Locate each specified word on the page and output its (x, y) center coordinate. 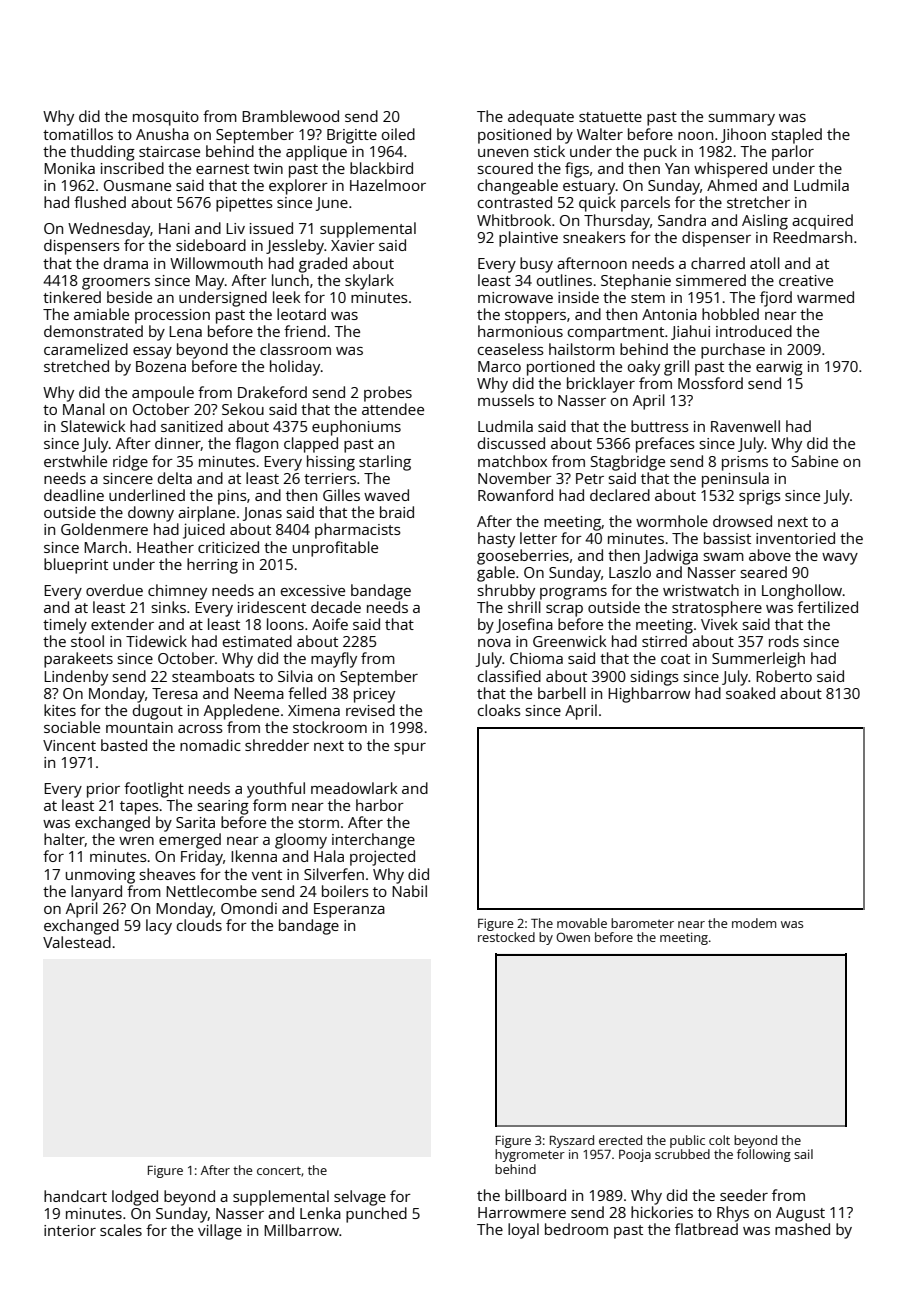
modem (754, 923)
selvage (360, 1198)
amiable (101, 314)
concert (279, 1170)
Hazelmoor (388, 185)
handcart (75, 1196)
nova (494, 643)
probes (388, 394)
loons (285, 624)
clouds (199, 925)
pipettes (244, 204)
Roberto (784, 676)
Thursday (617, 222)
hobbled (730, 314)
